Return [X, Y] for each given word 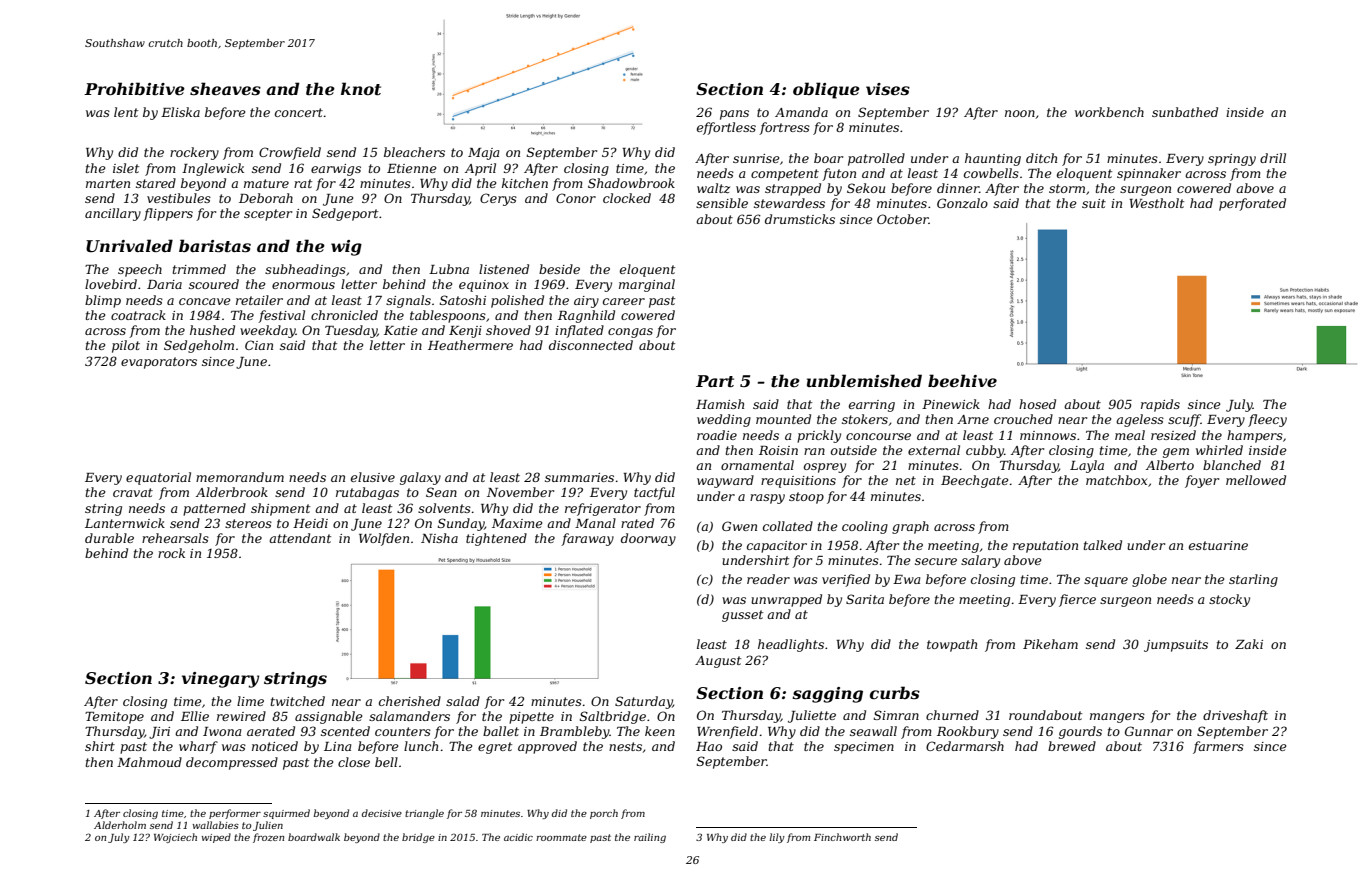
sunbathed [1185, 112]
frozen [268, 838]
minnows [1048, 435]
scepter [268, 215]
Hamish [720, 404]
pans [734, 115]
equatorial [158, 478]
